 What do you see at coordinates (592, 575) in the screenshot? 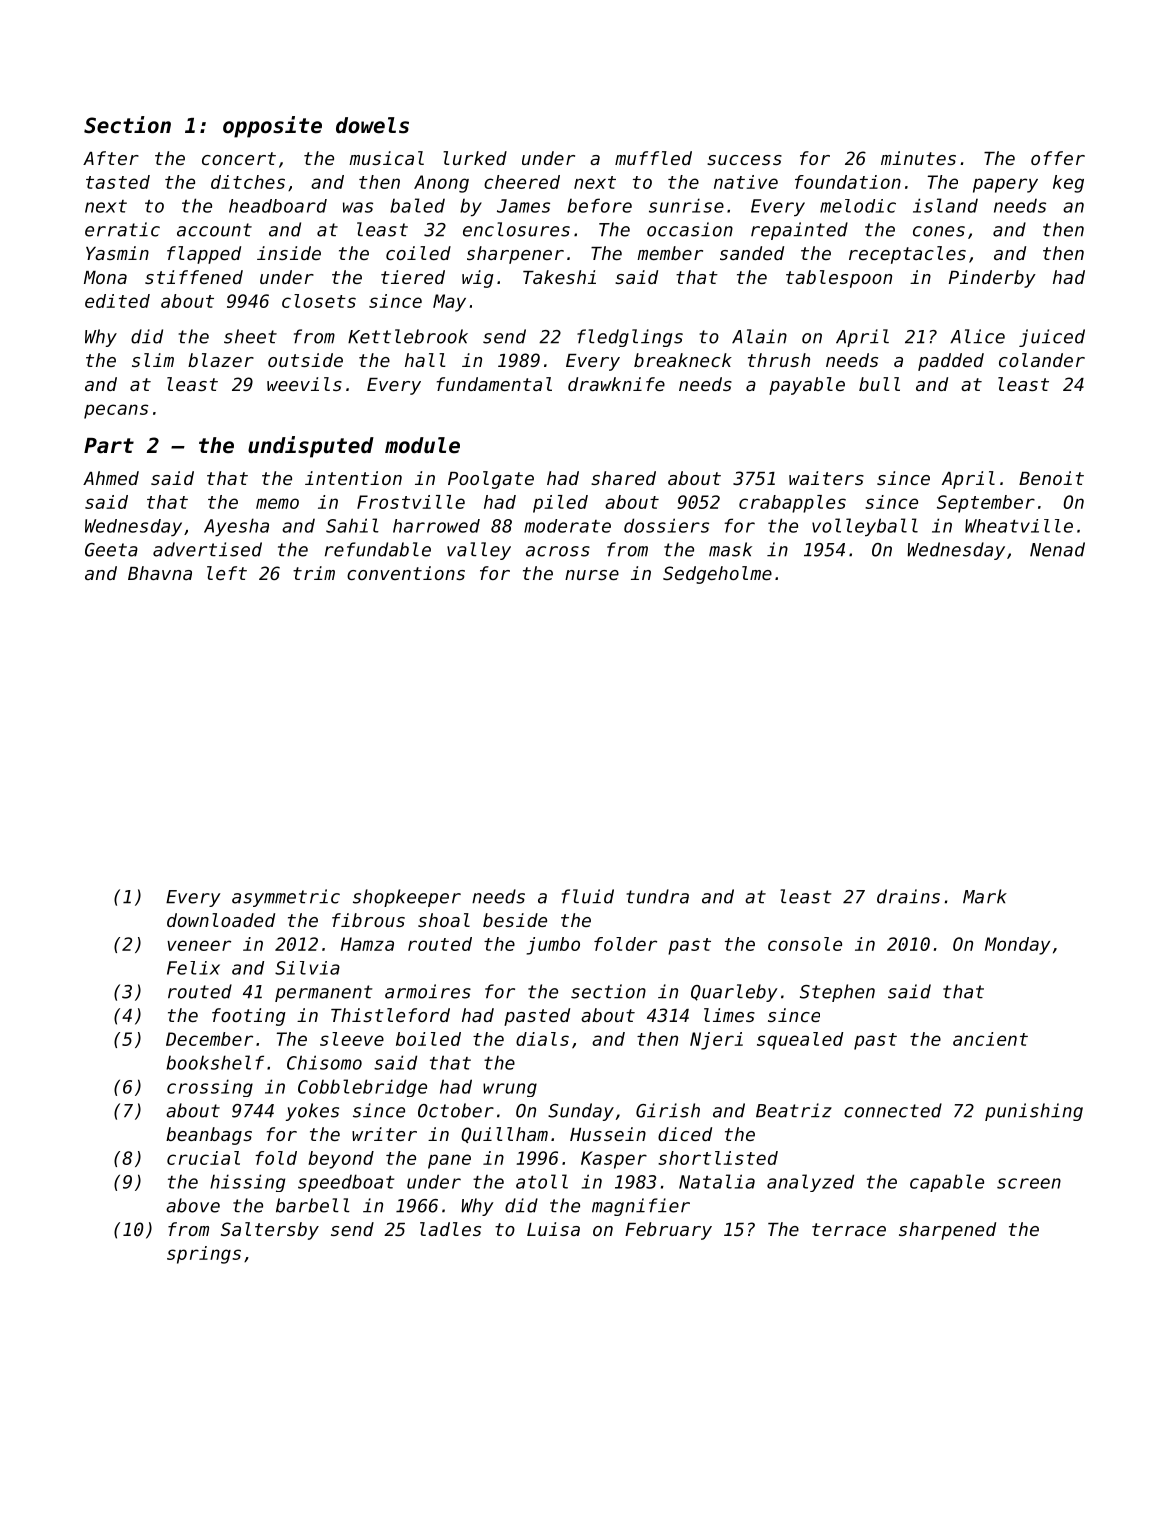
I see `nurse` at bounding box center [592, 575].
